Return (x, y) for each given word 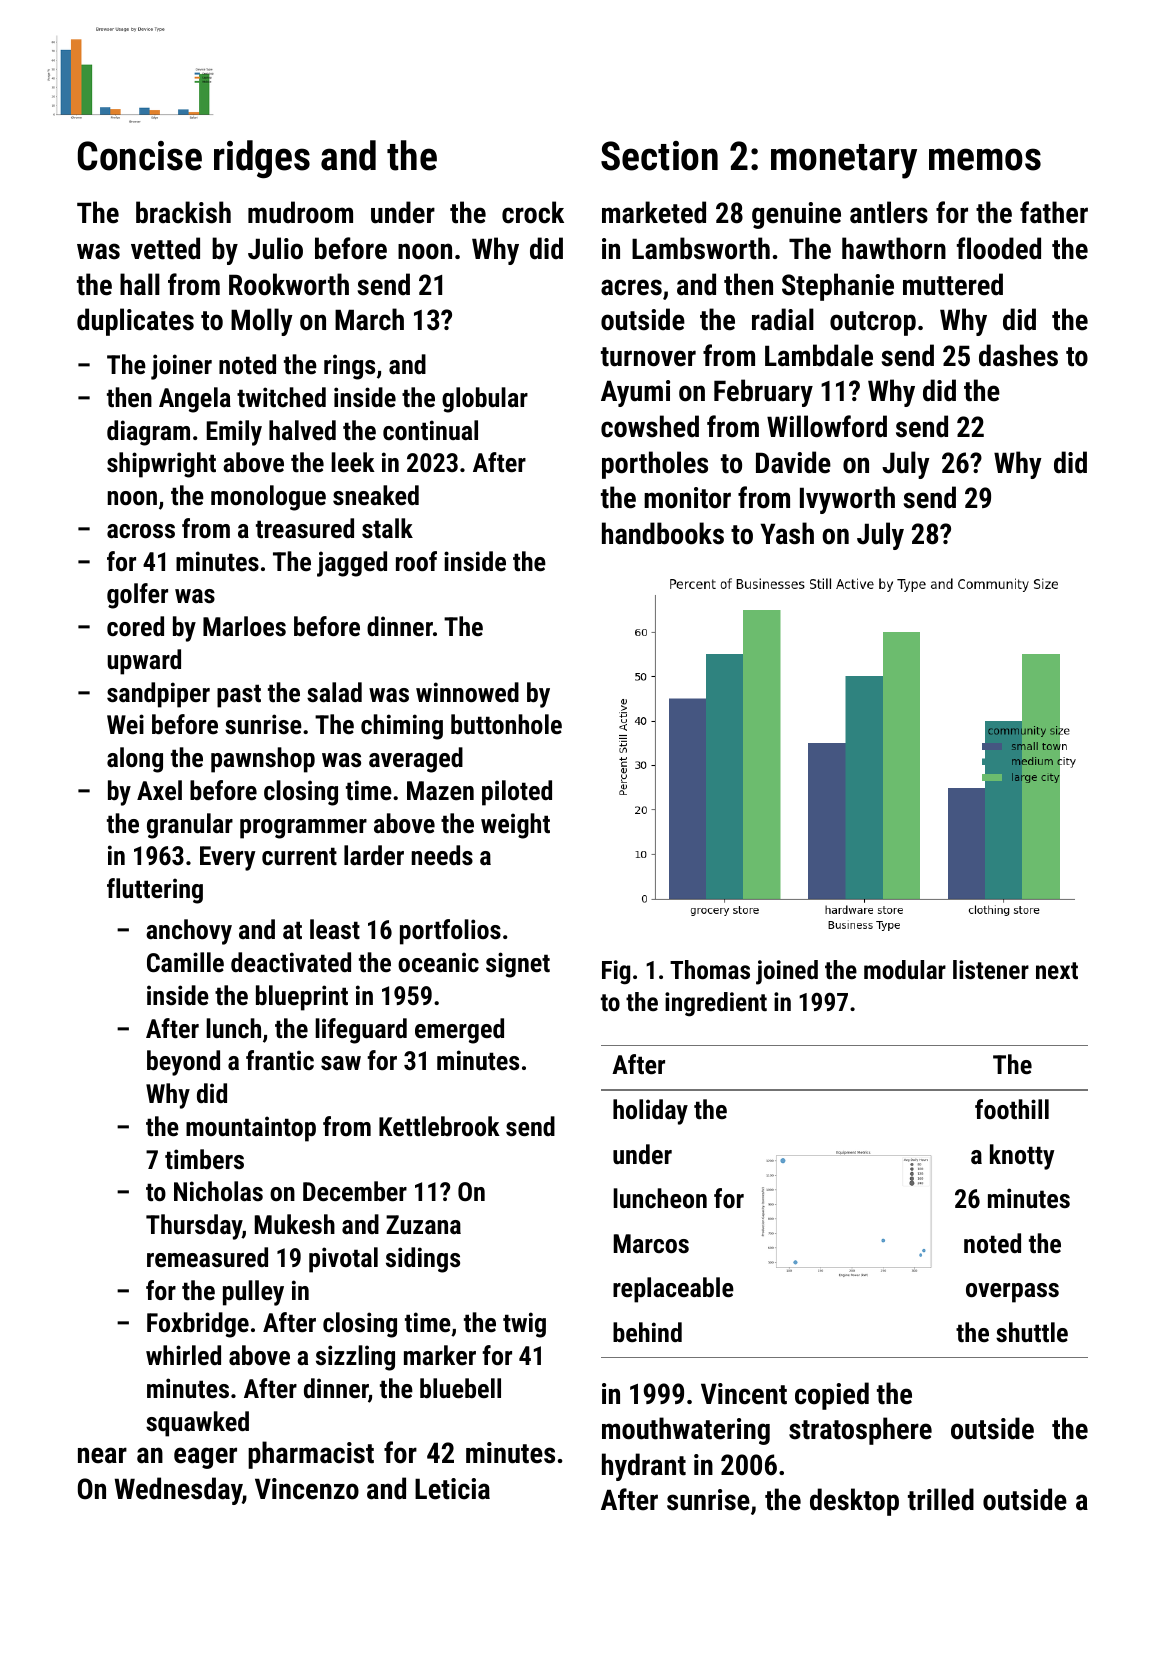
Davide (793, 462)
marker (440, 1355)
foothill (1012, 1109)
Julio (275, 248)
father (1054, 212)
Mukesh (295, 1224)
